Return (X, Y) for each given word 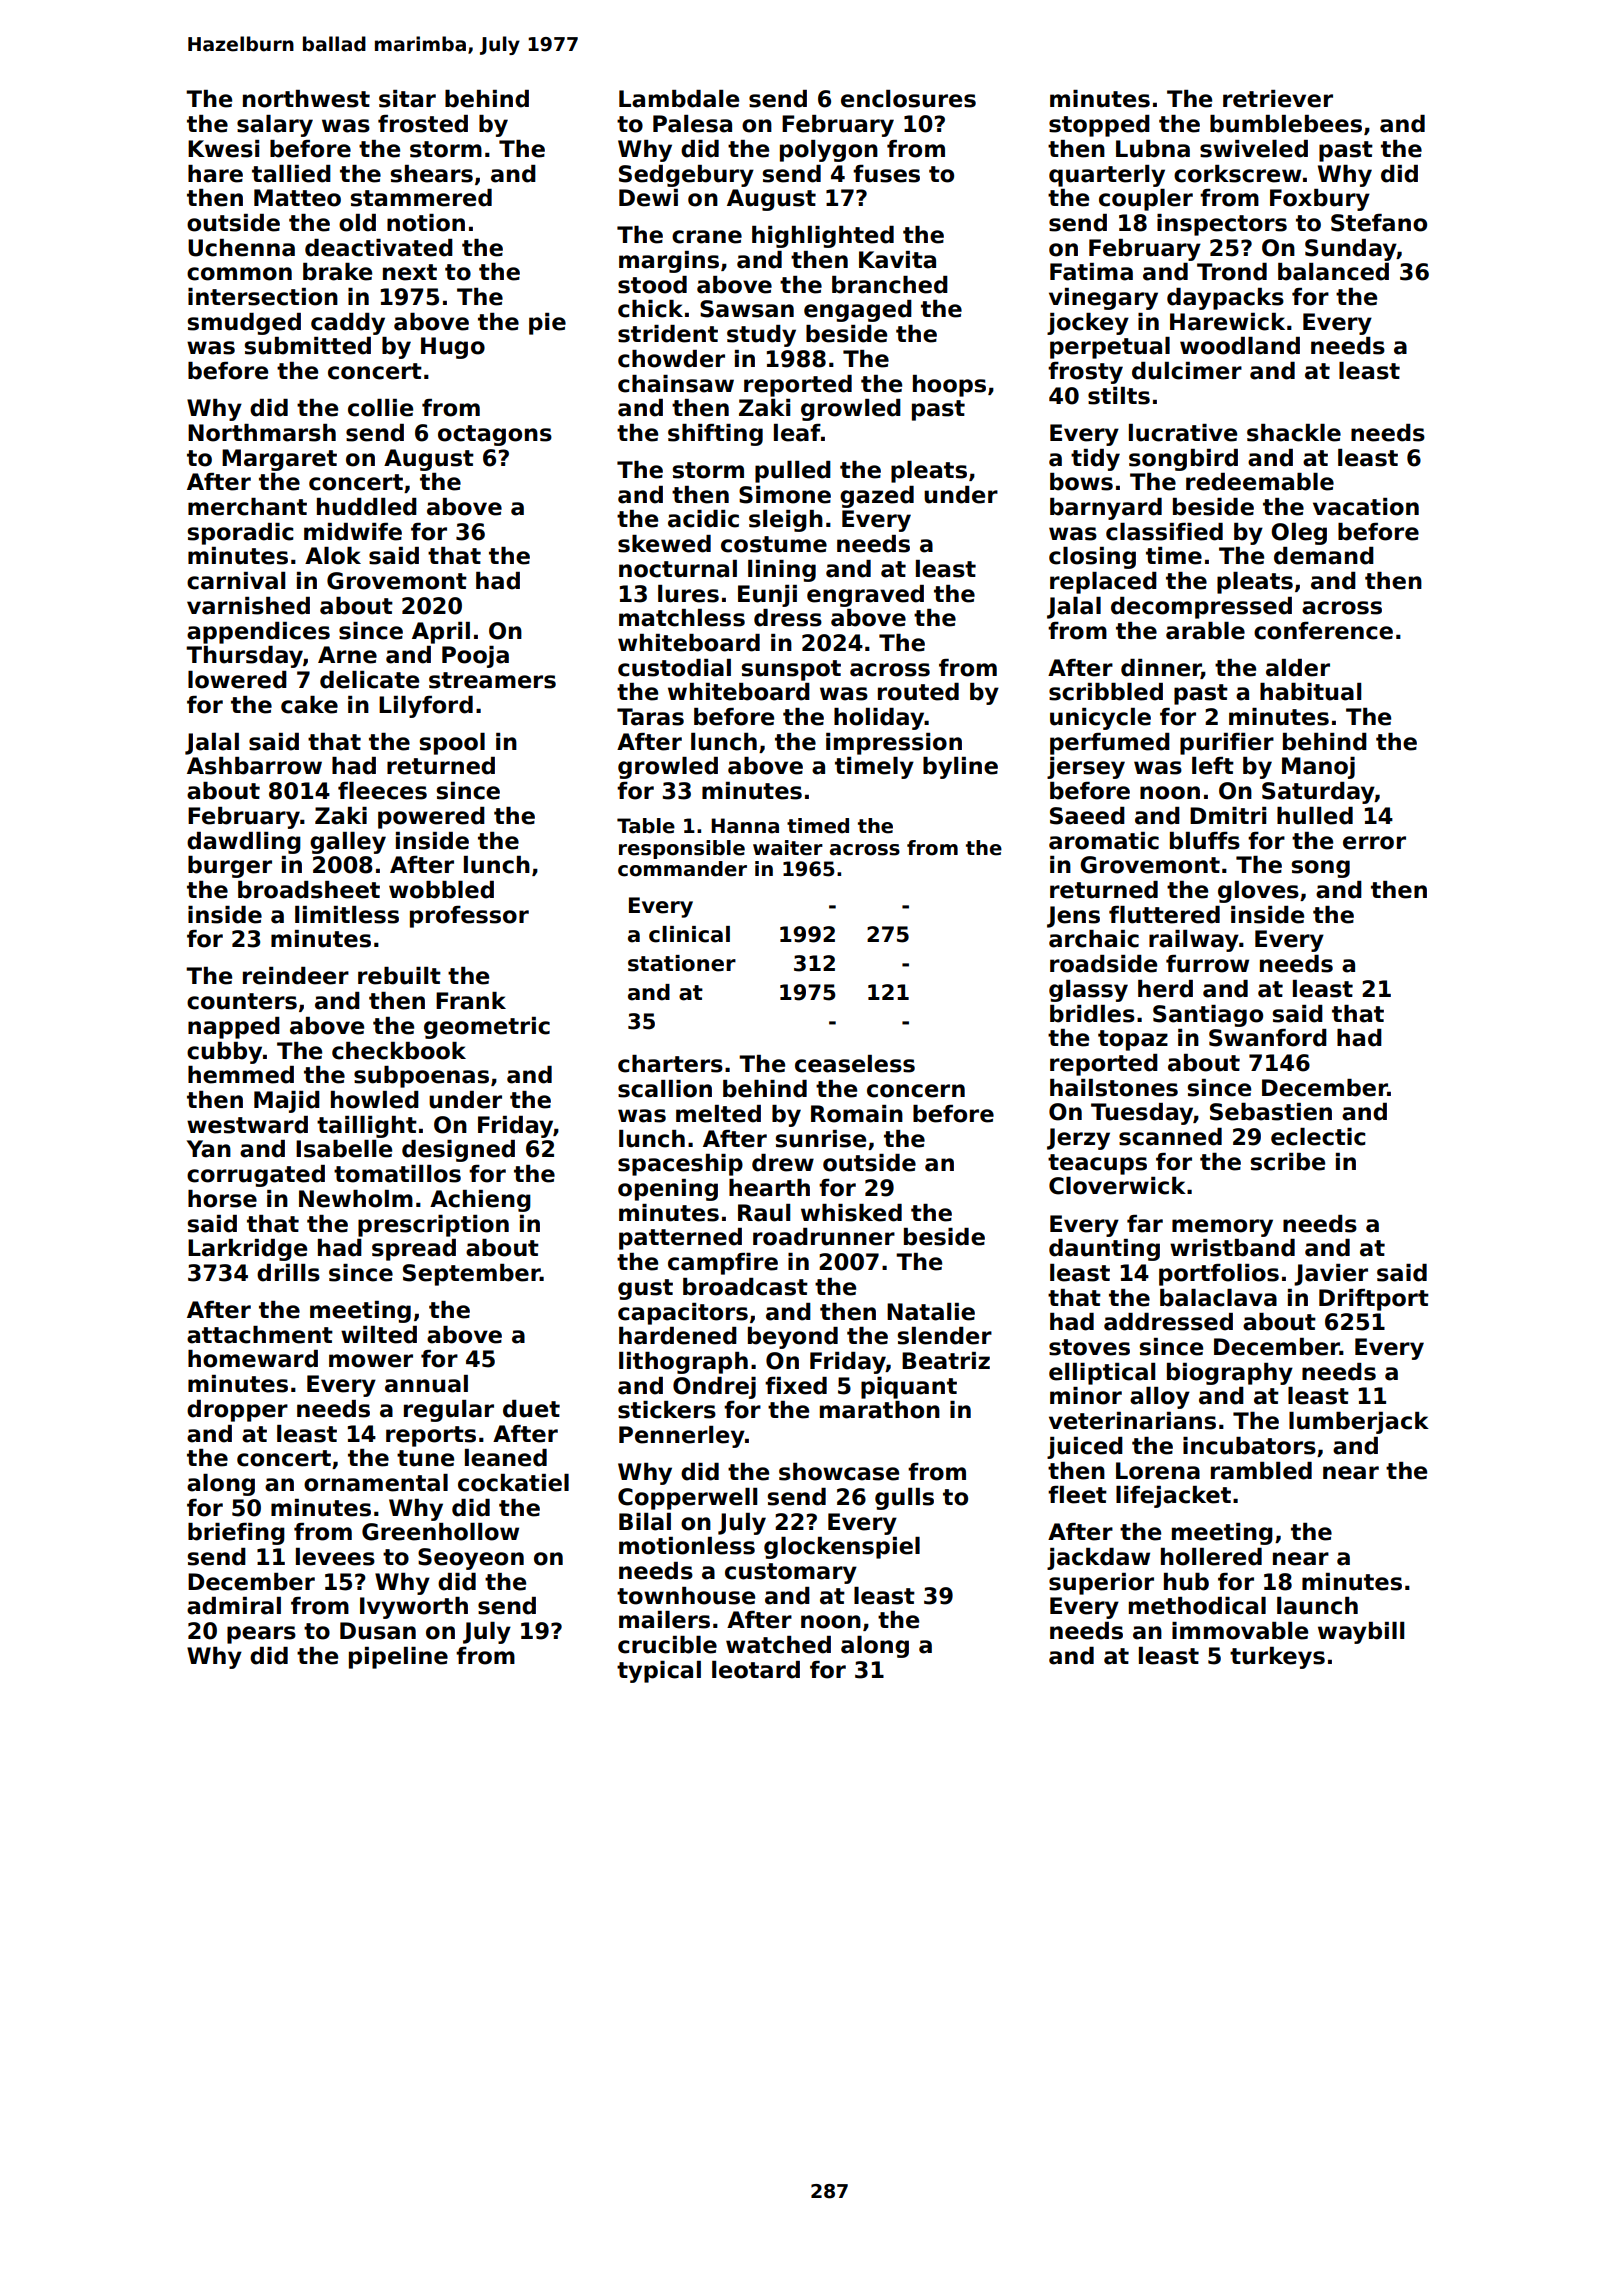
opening (668, 1190)
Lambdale (679, 99)
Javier (1331, 1275)
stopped (1099, 126)
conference (1323, 631)
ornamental (376, 1483)
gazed (877, 497)
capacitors (683, 1314)
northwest (306, 99)
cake (309, 705)
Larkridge (247, 1250)
